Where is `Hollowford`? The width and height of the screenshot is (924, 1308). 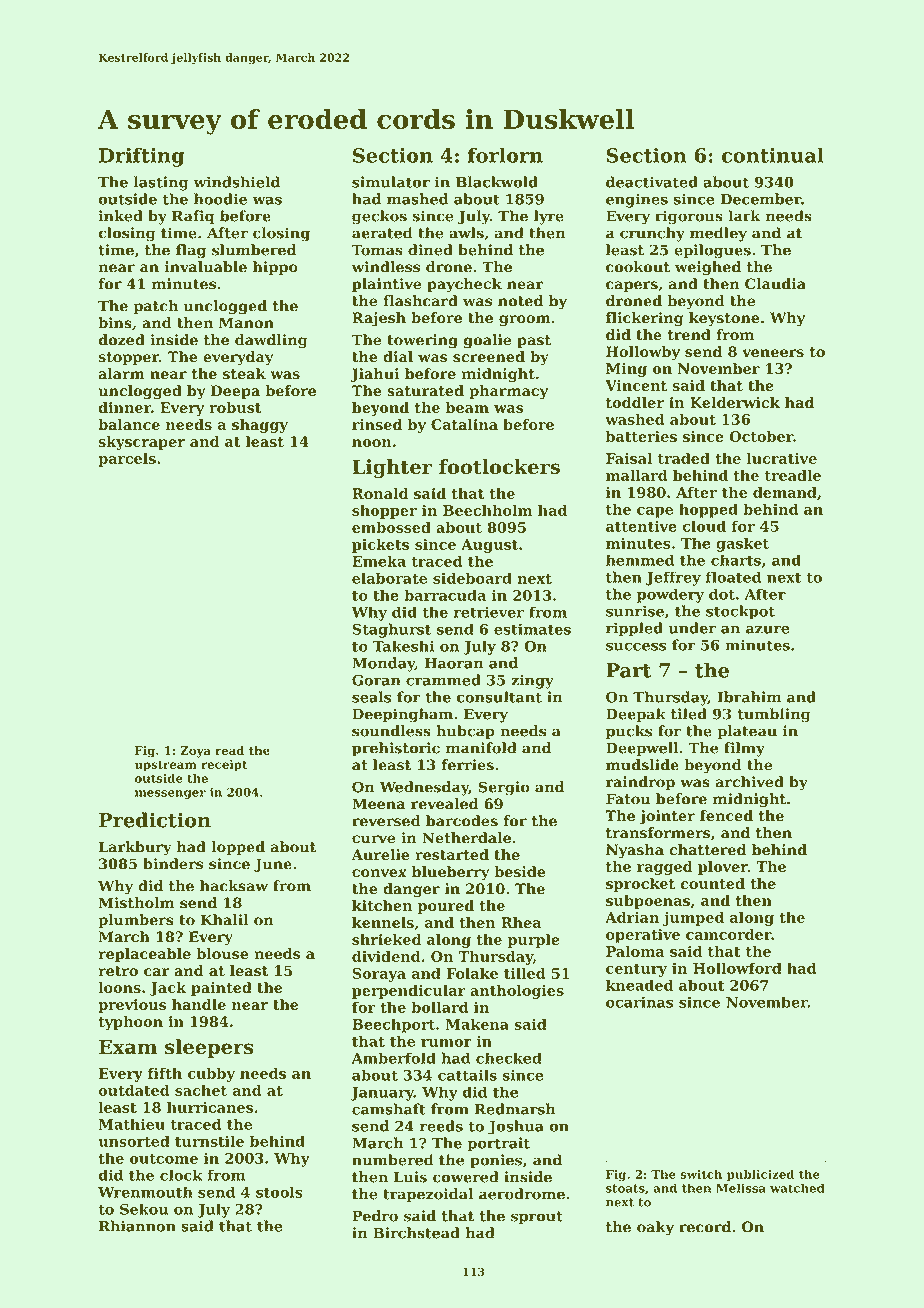
Hollowford is located at coordinates (737, 968).
